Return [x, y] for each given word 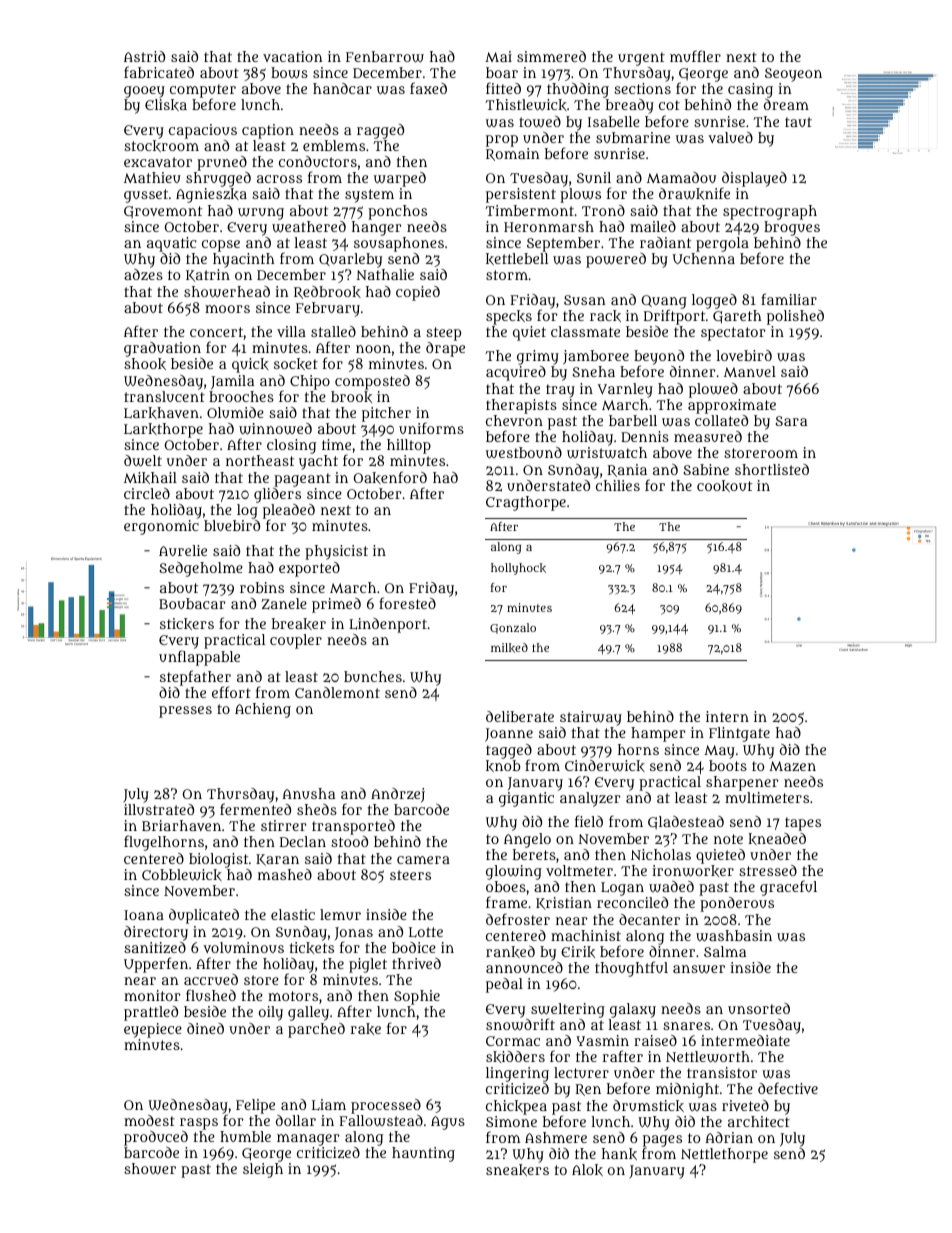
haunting [423, 1154]
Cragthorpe [526, 503]
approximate [732, 406]
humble [245, 1136]
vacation [293, 56]
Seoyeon [793, 75]
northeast [260, 460]
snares [686, 1026]
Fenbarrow [385, 57]
